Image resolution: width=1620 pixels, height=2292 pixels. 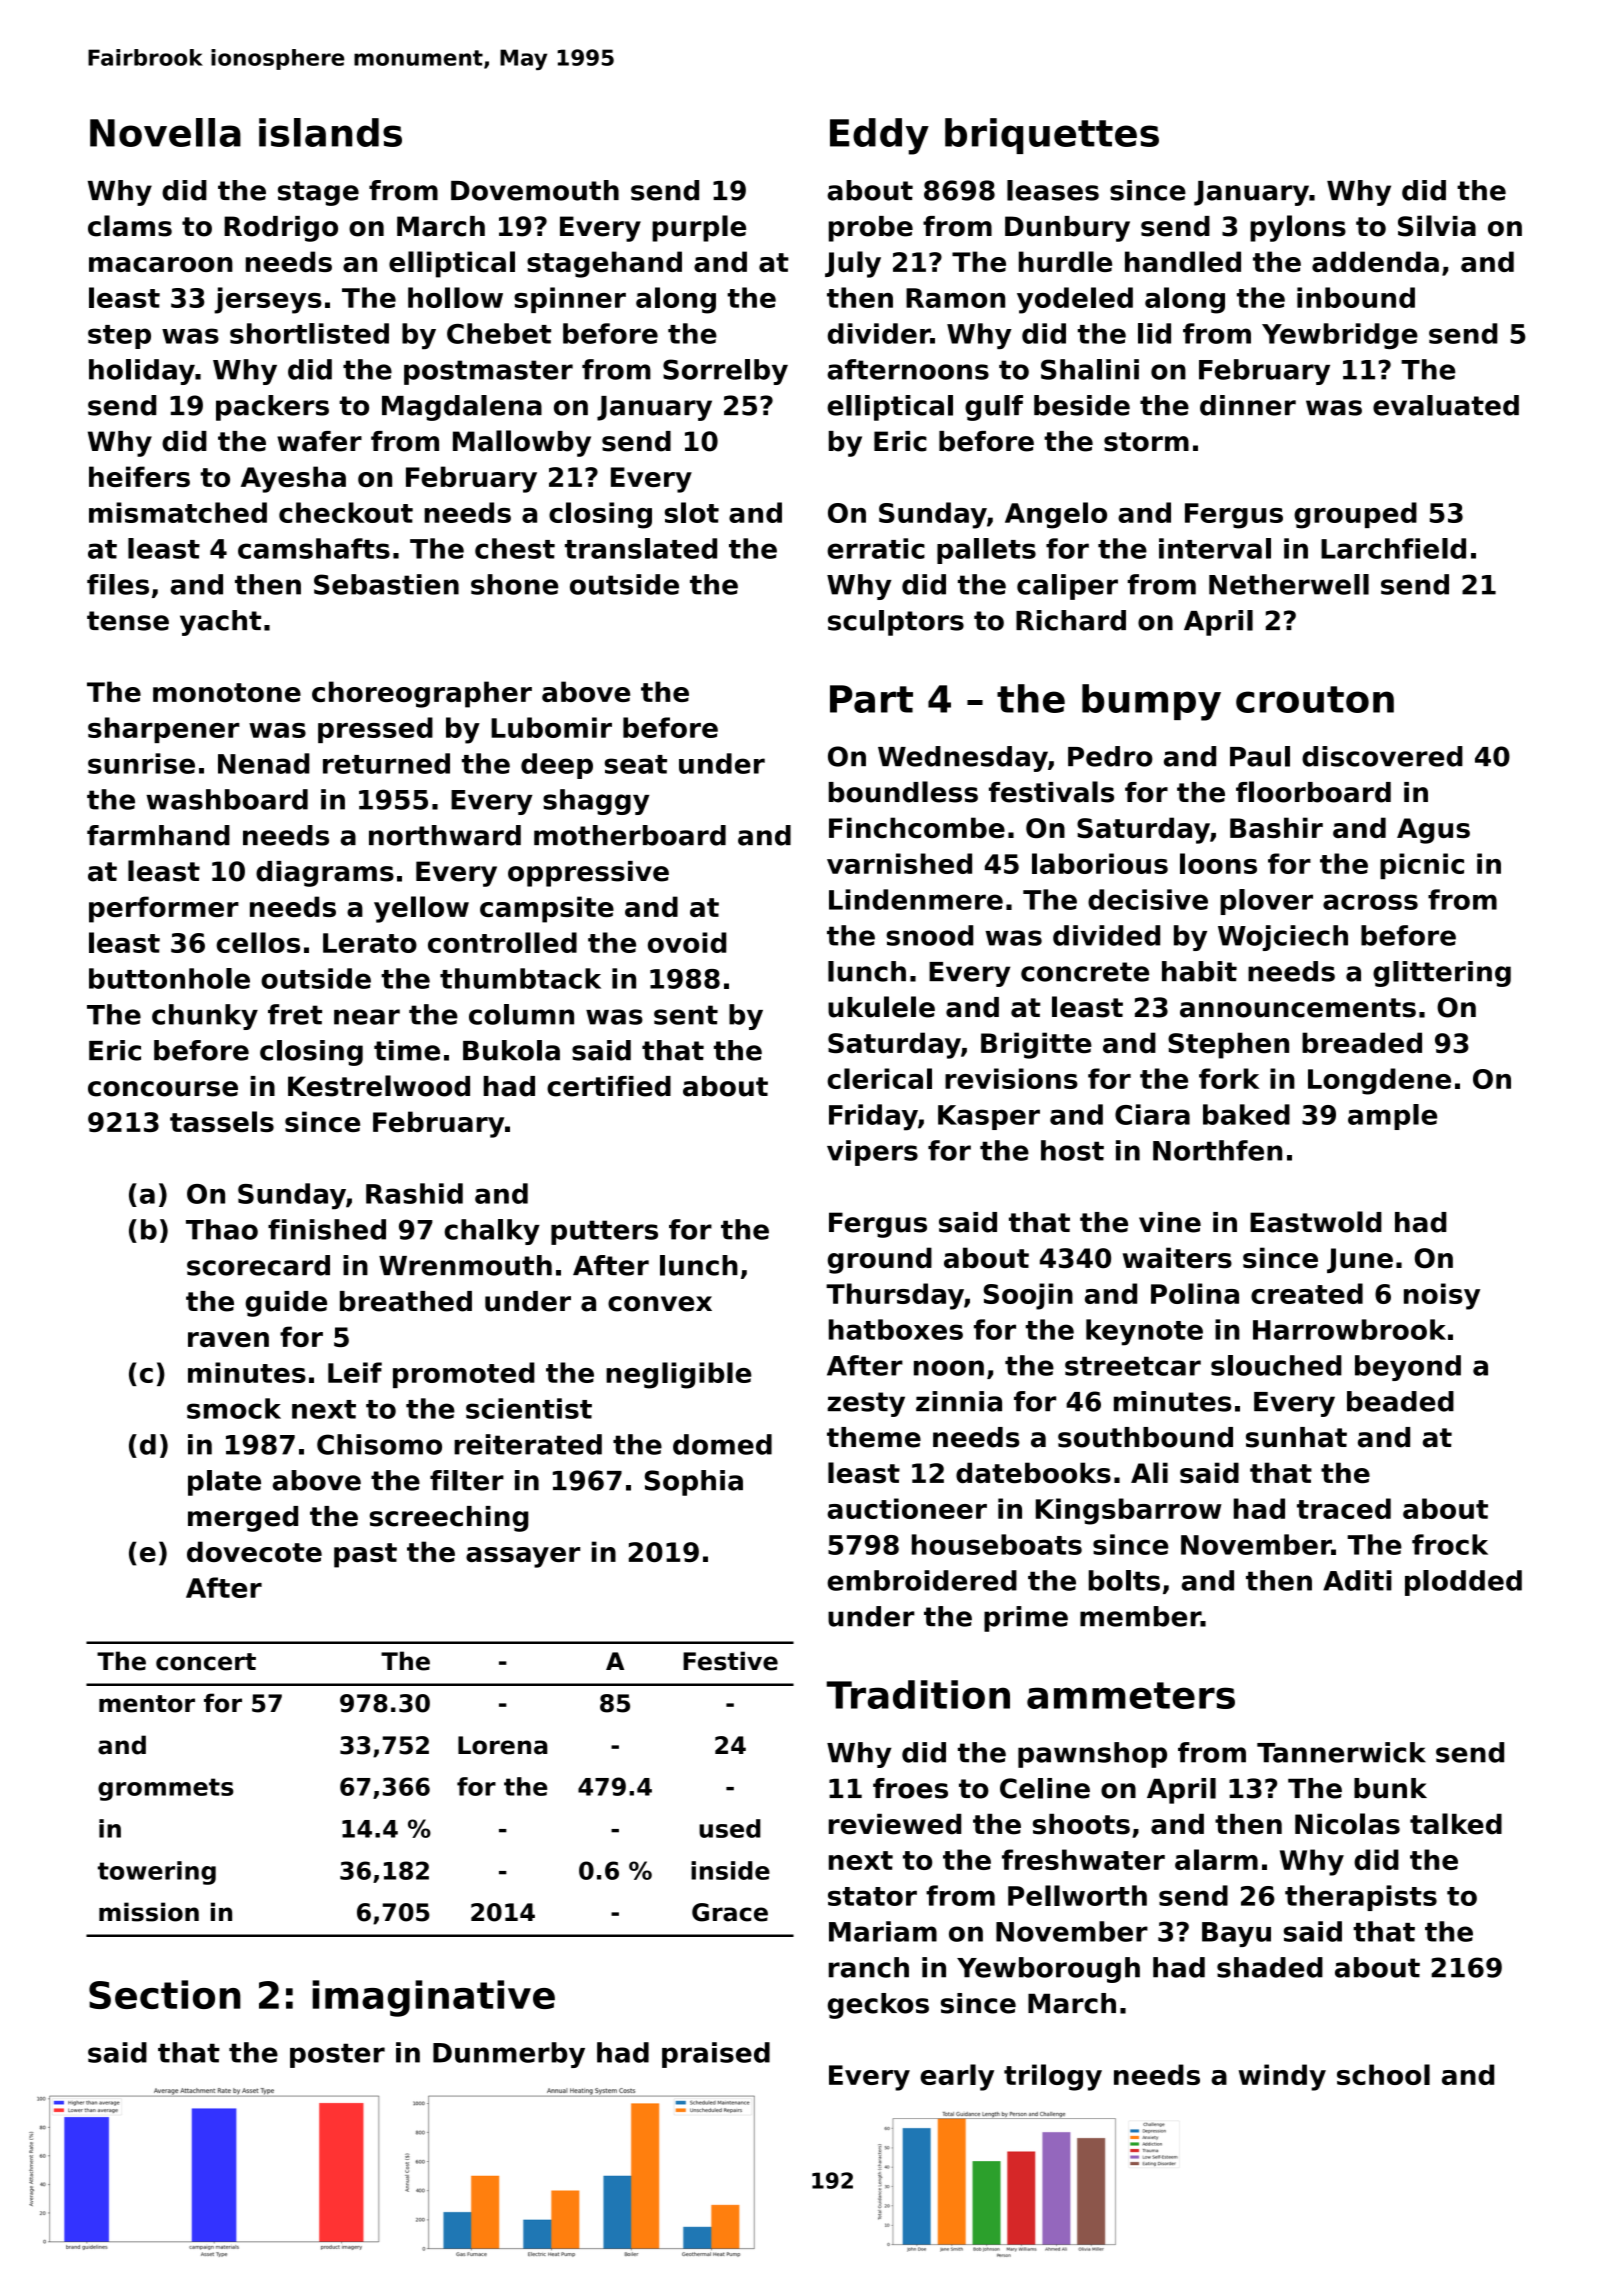 I want to click on briquettes, so click(x=1052, y=136).
